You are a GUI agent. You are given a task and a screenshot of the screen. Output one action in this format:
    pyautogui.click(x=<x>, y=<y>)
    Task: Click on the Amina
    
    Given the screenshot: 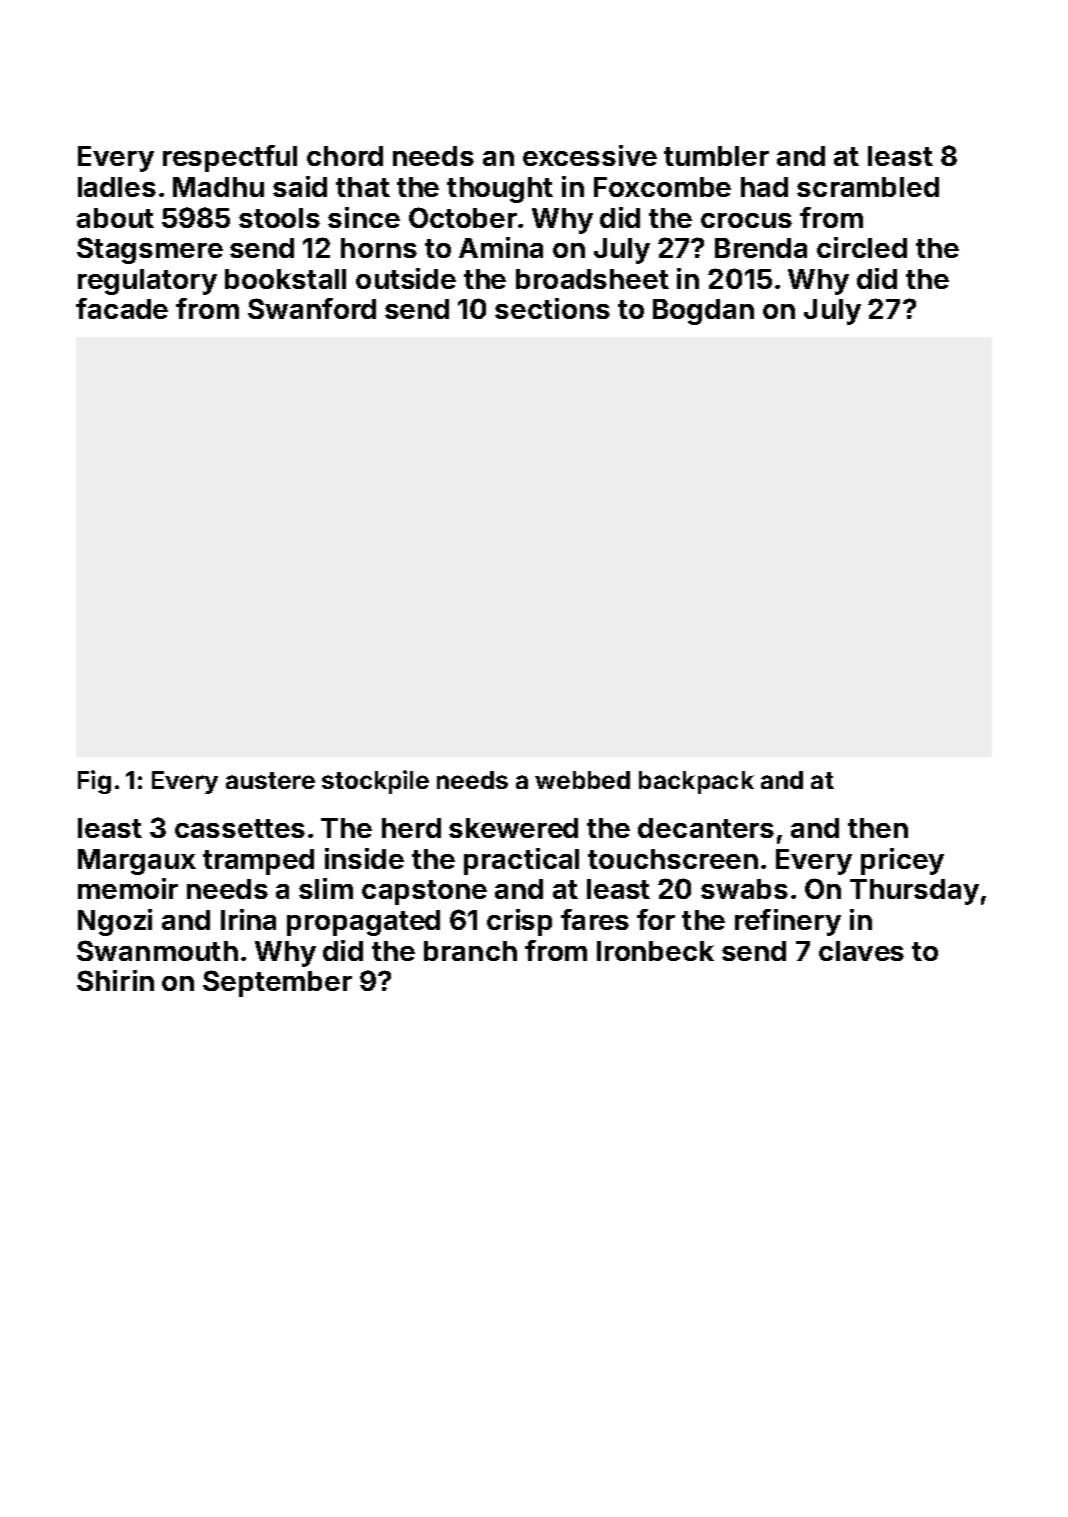 What is the action you would take?
    pyautogui.click(x=501, y=247)
